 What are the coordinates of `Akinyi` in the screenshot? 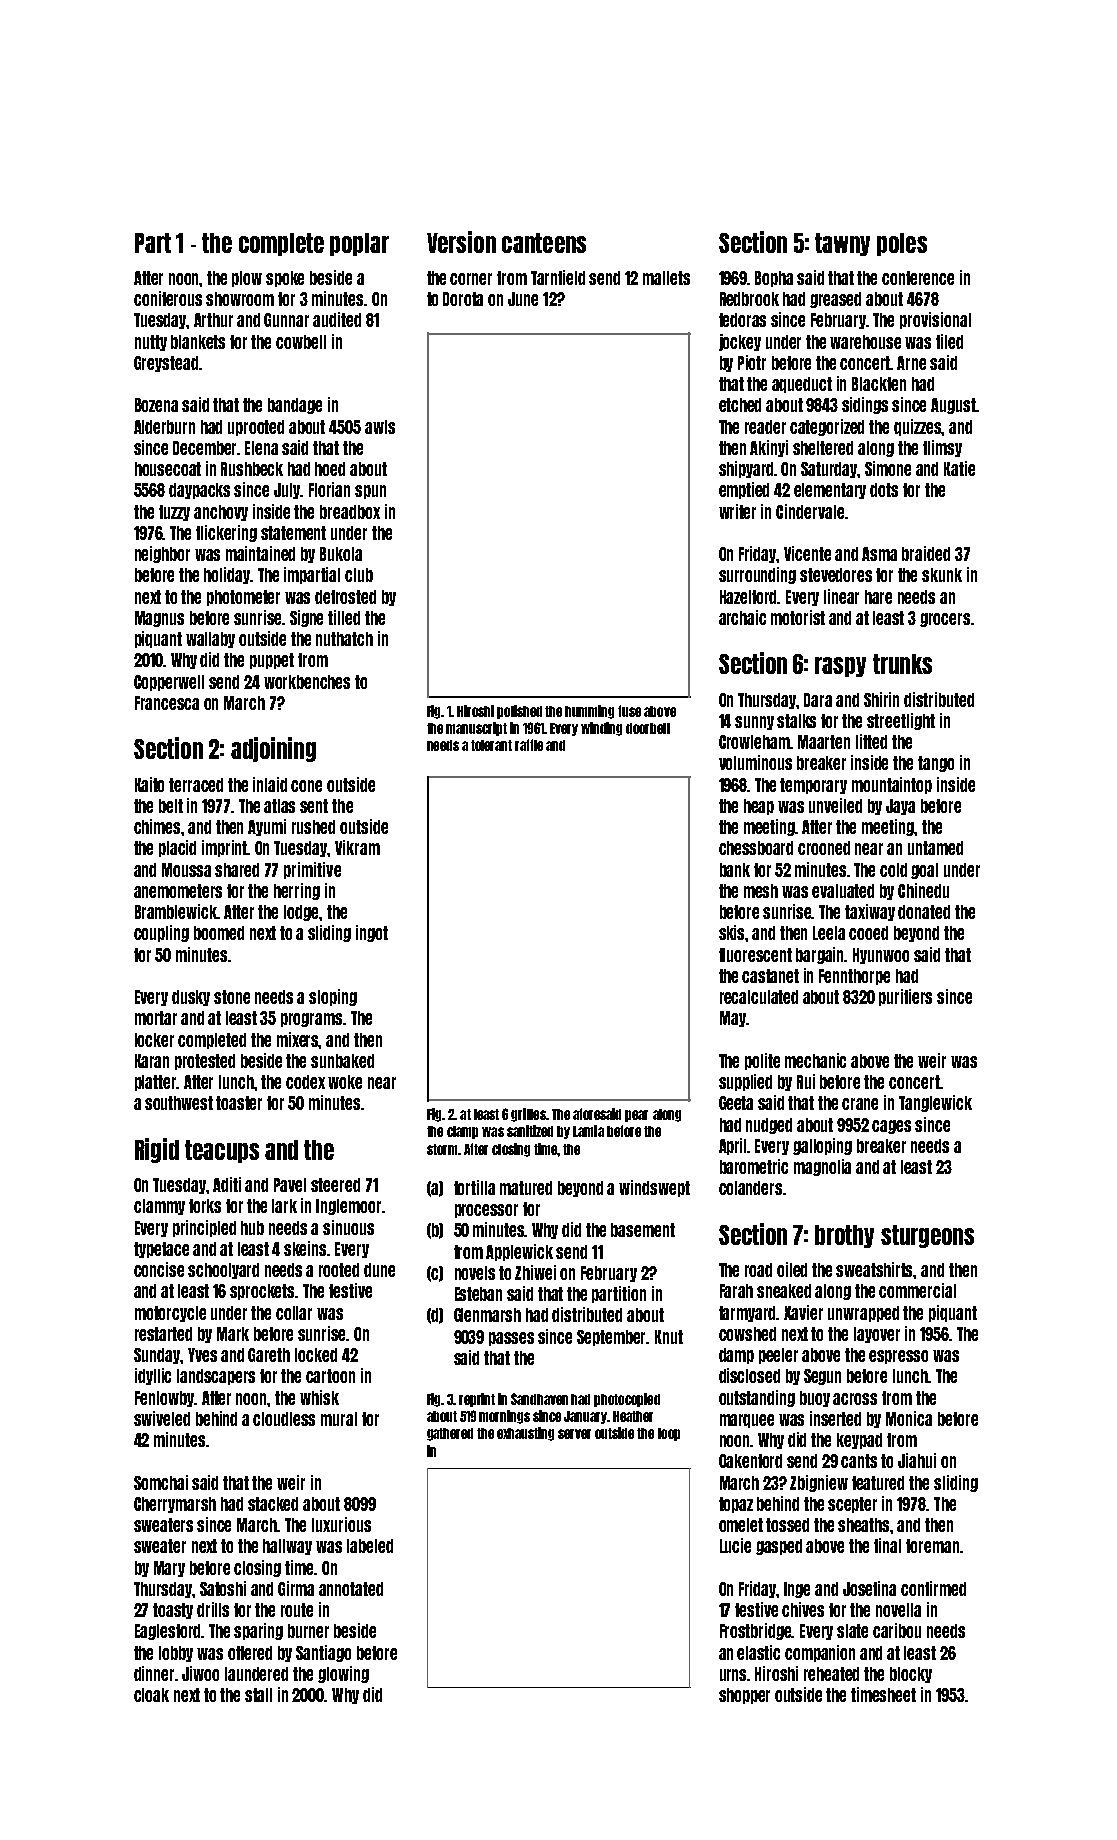 It's located at (769, 448).
